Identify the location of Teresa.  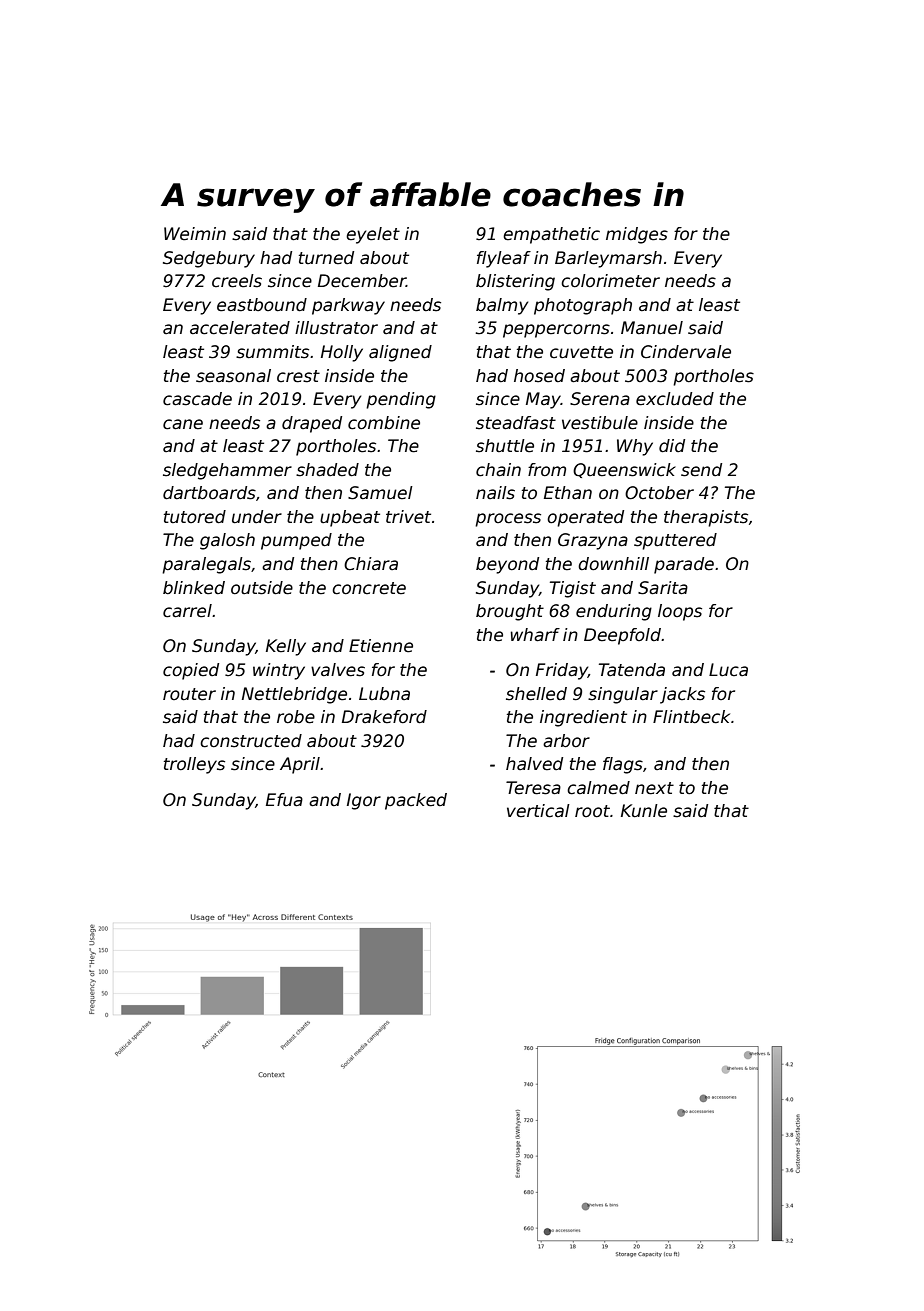
(533, 788).
